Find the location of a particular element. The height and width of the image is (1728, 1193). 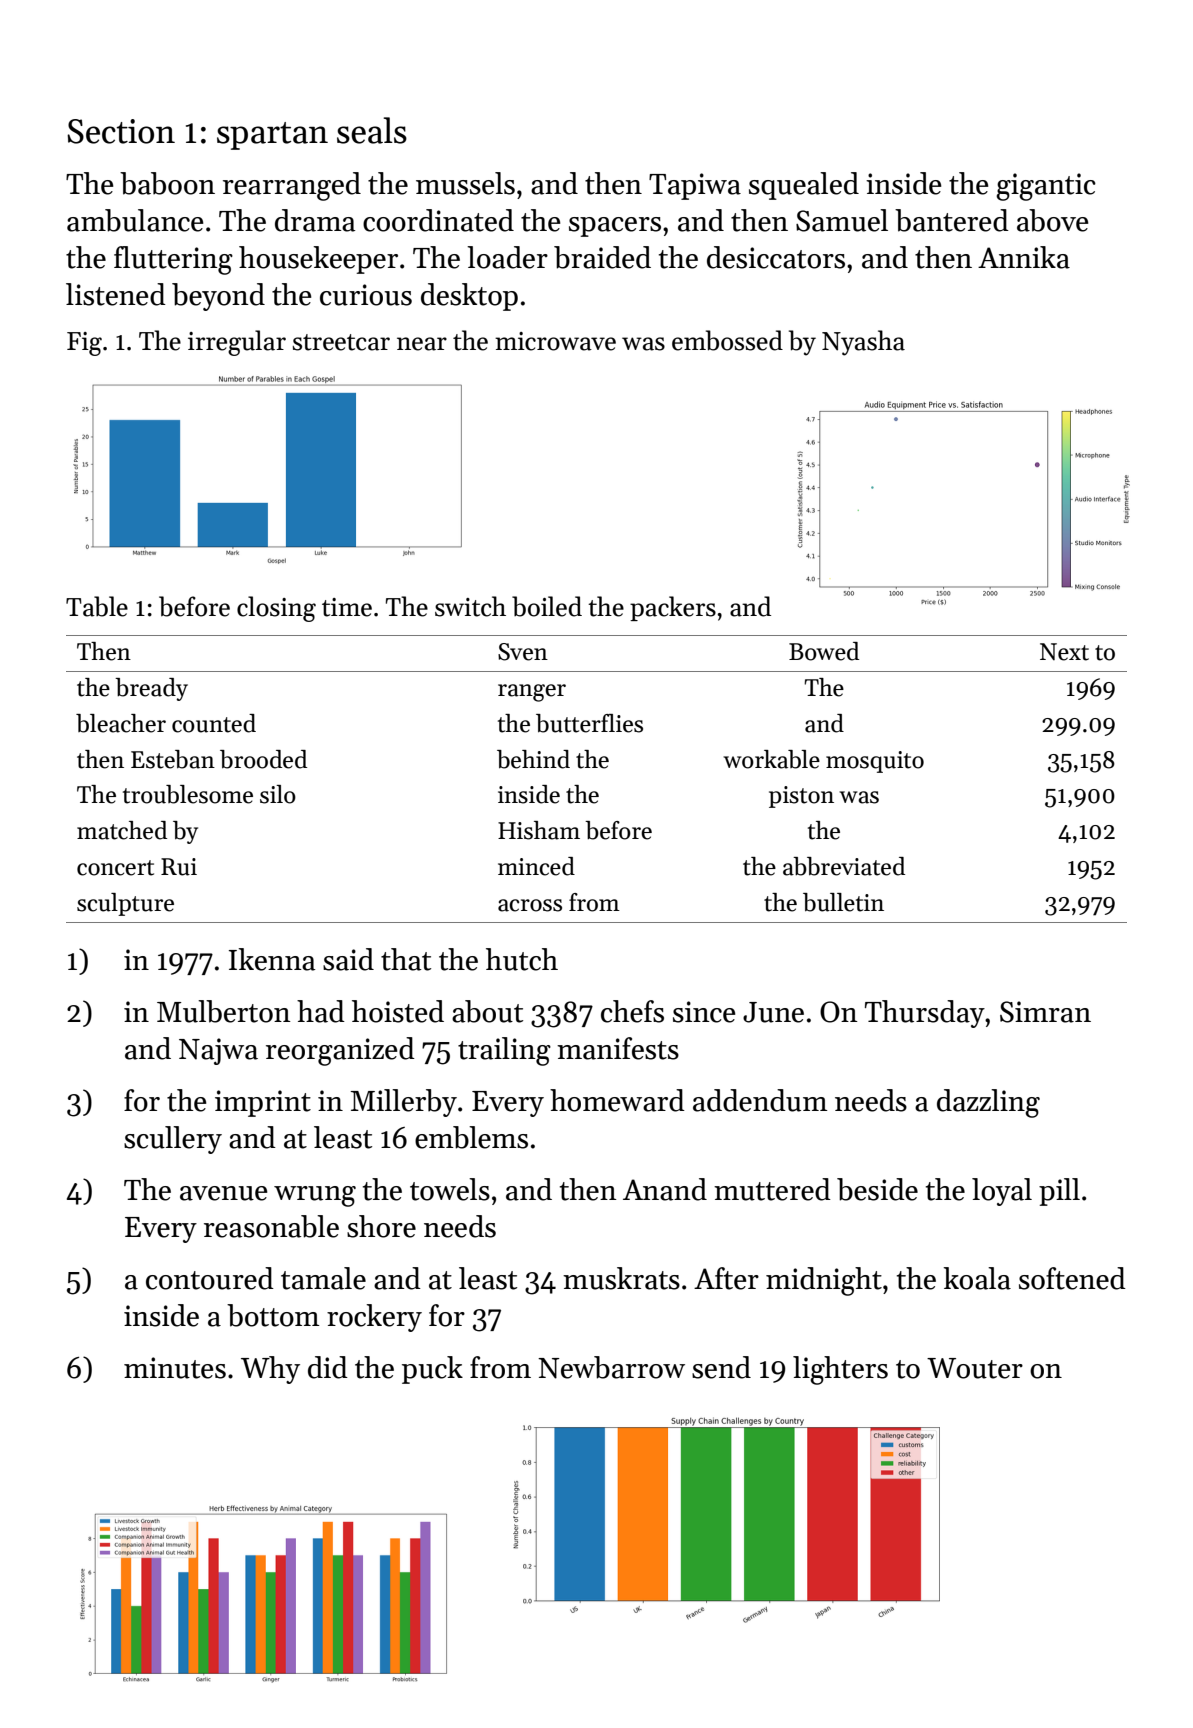

Hisham is located at coordinates (539, 830).
